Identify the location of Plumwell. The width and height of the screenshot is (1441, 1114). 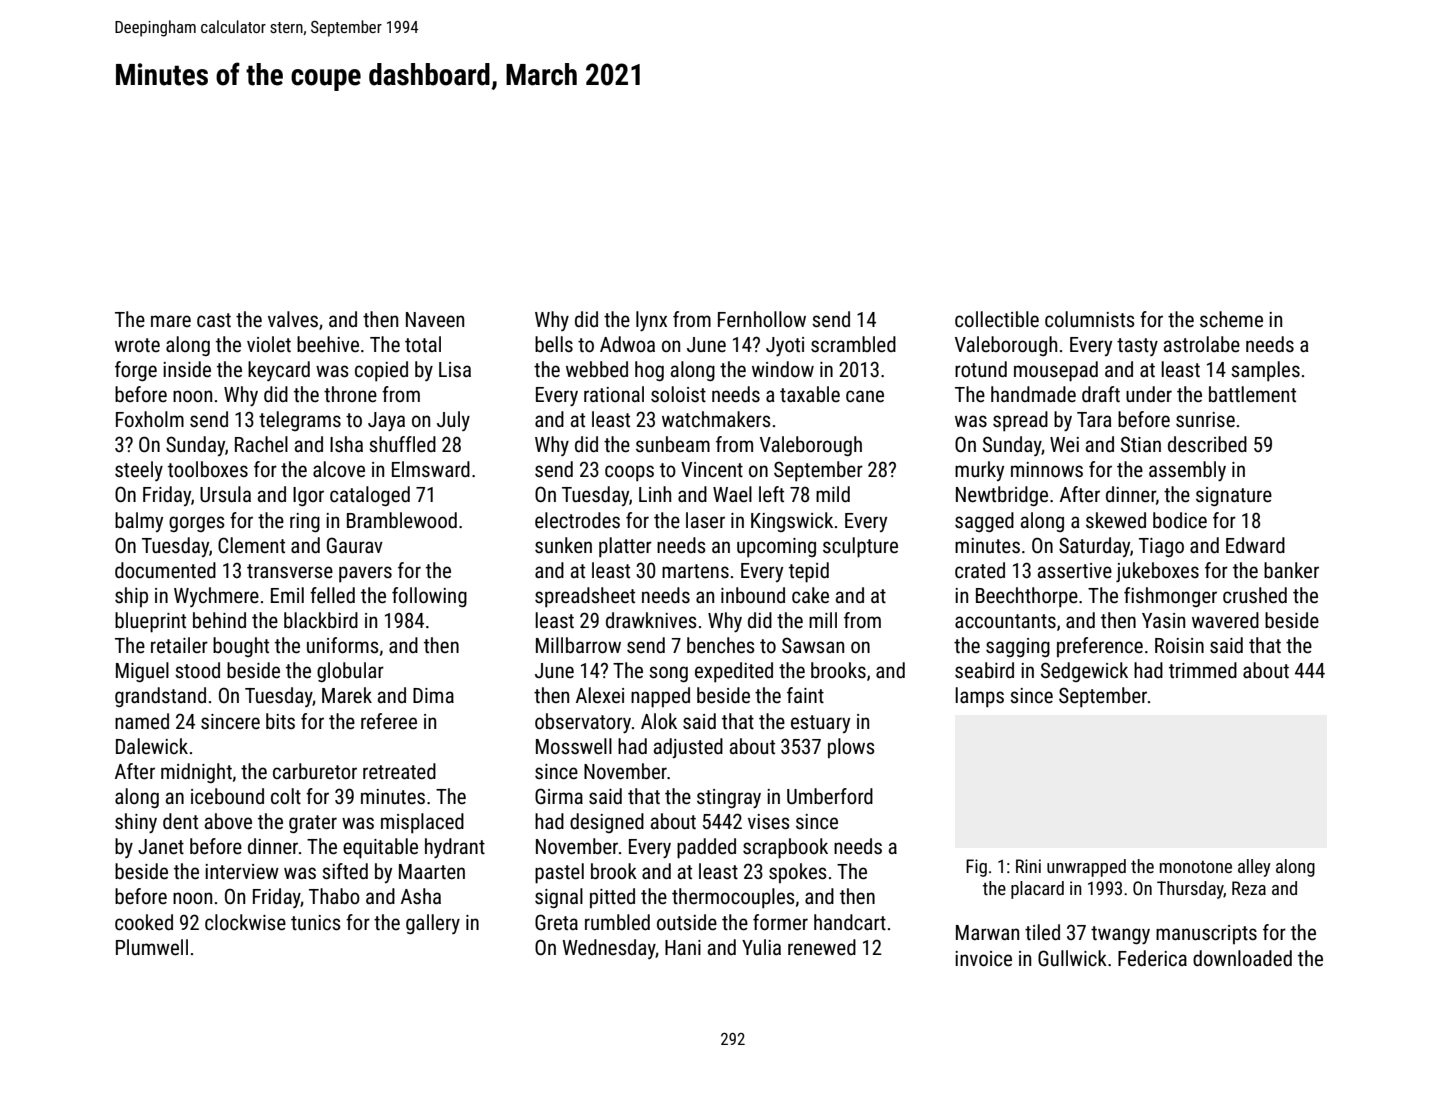
(152, 947).
